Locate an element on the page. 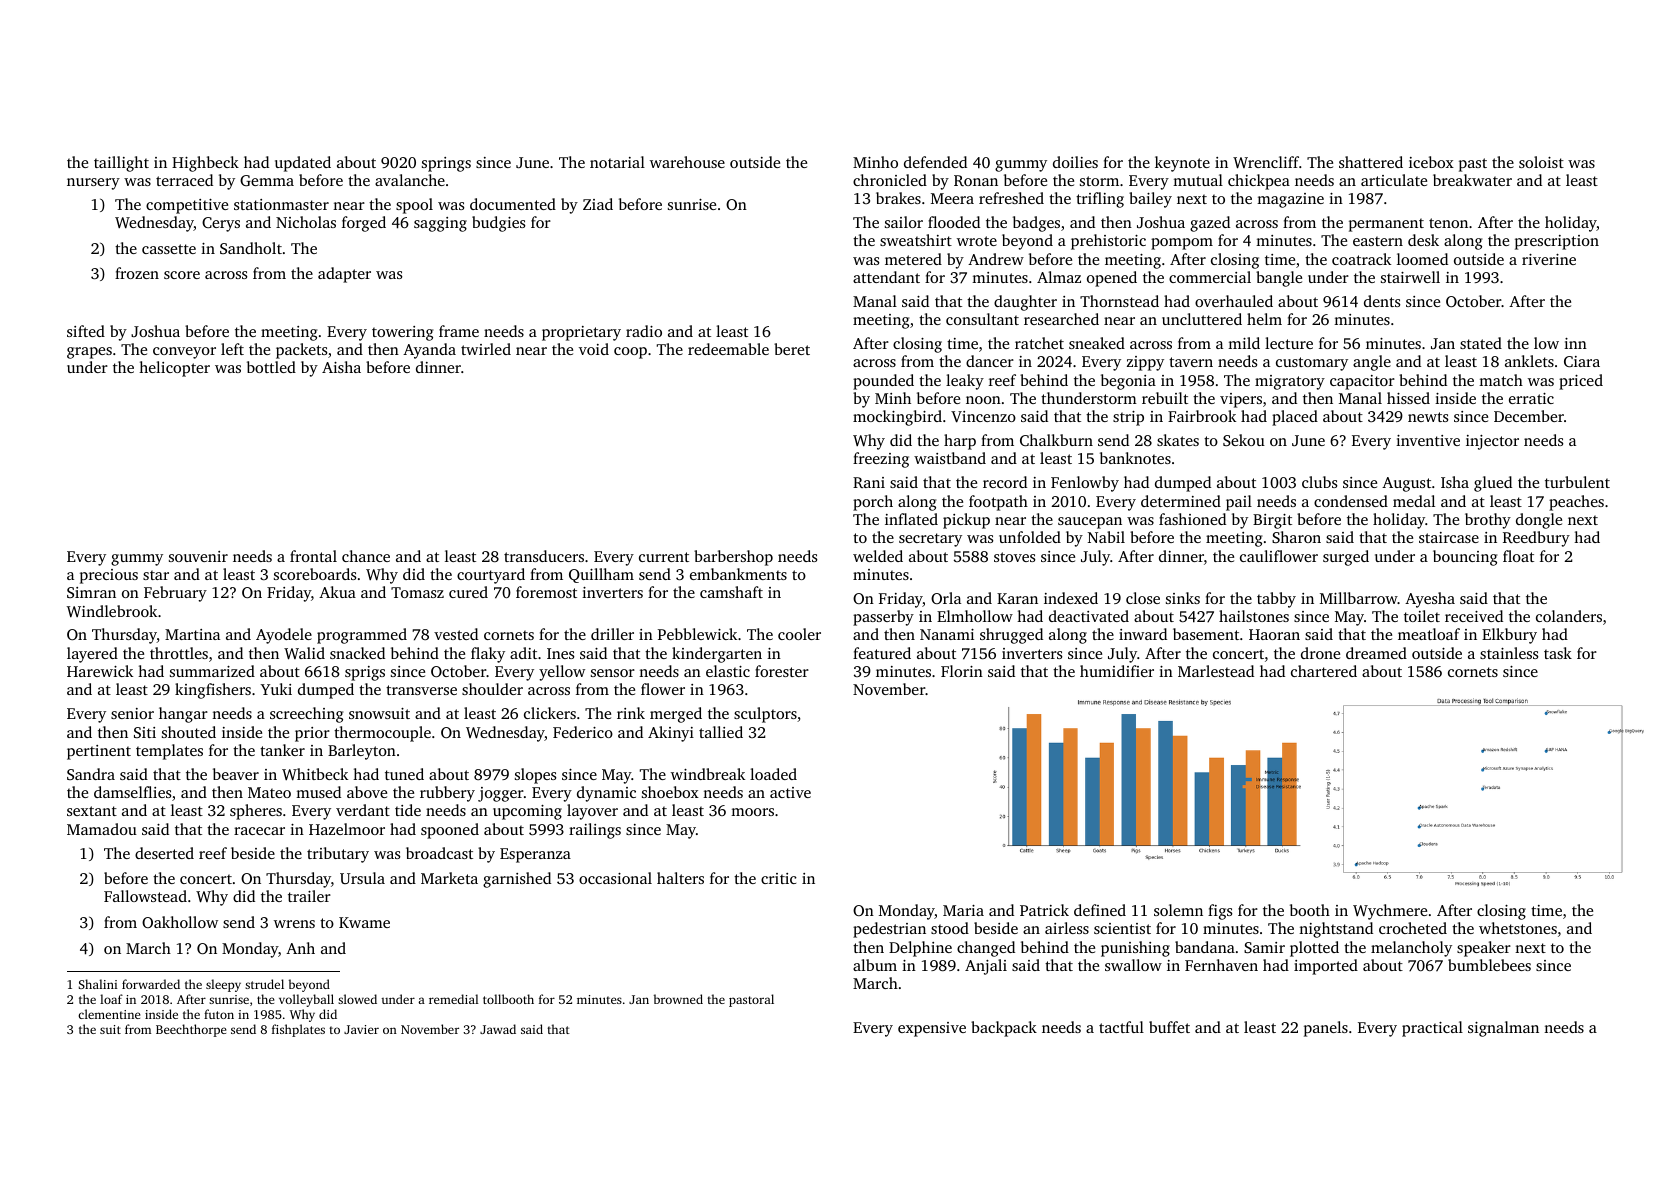 Image resolution: width=1677 pixels, height=1186 pixels. frontal is located at coordinates (313, 556).
